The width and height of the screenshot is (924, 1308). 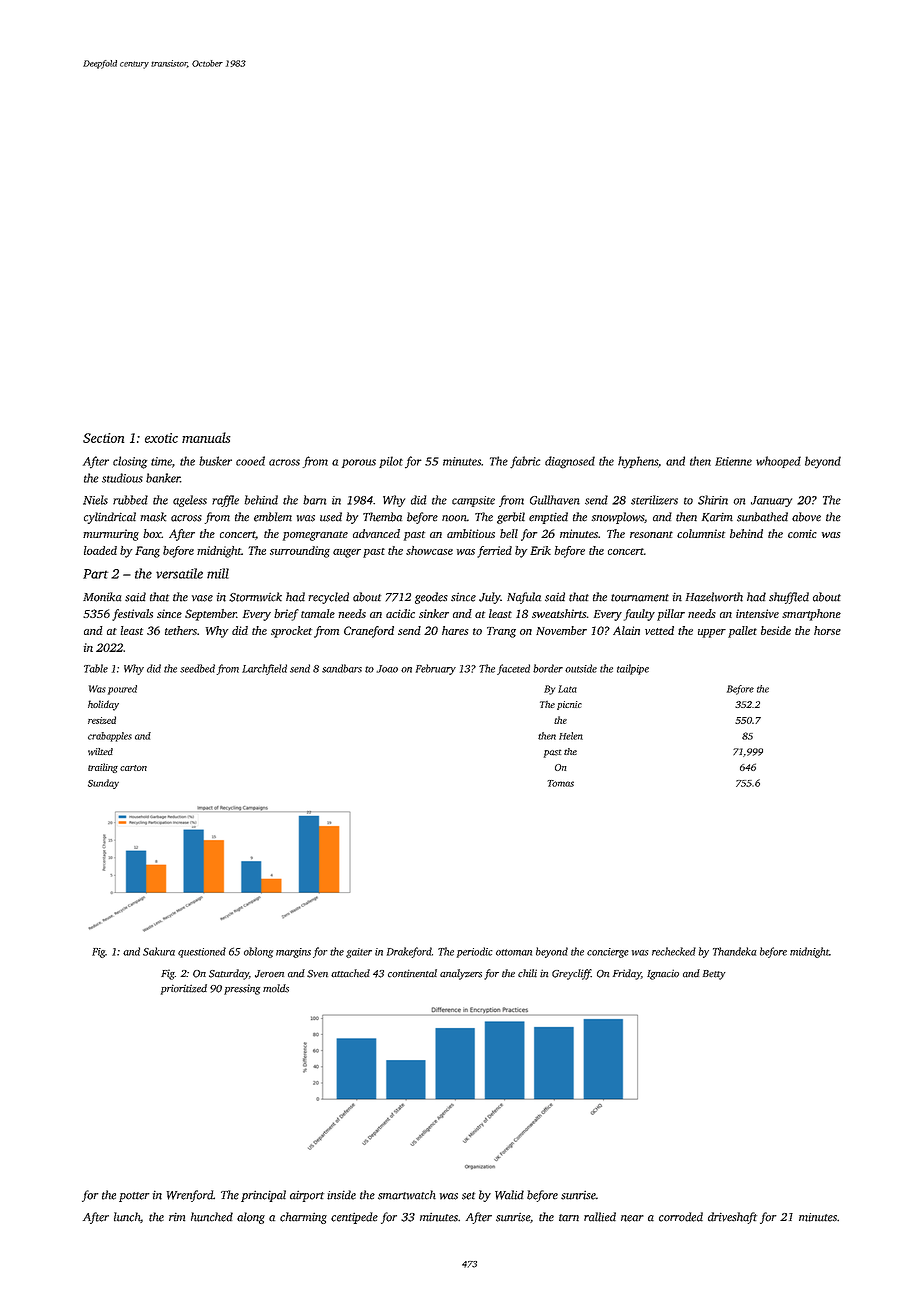 What do you see at coordinates (276, 988) in the screenshot?
I see `molds` at bounding box center [276, 988].
